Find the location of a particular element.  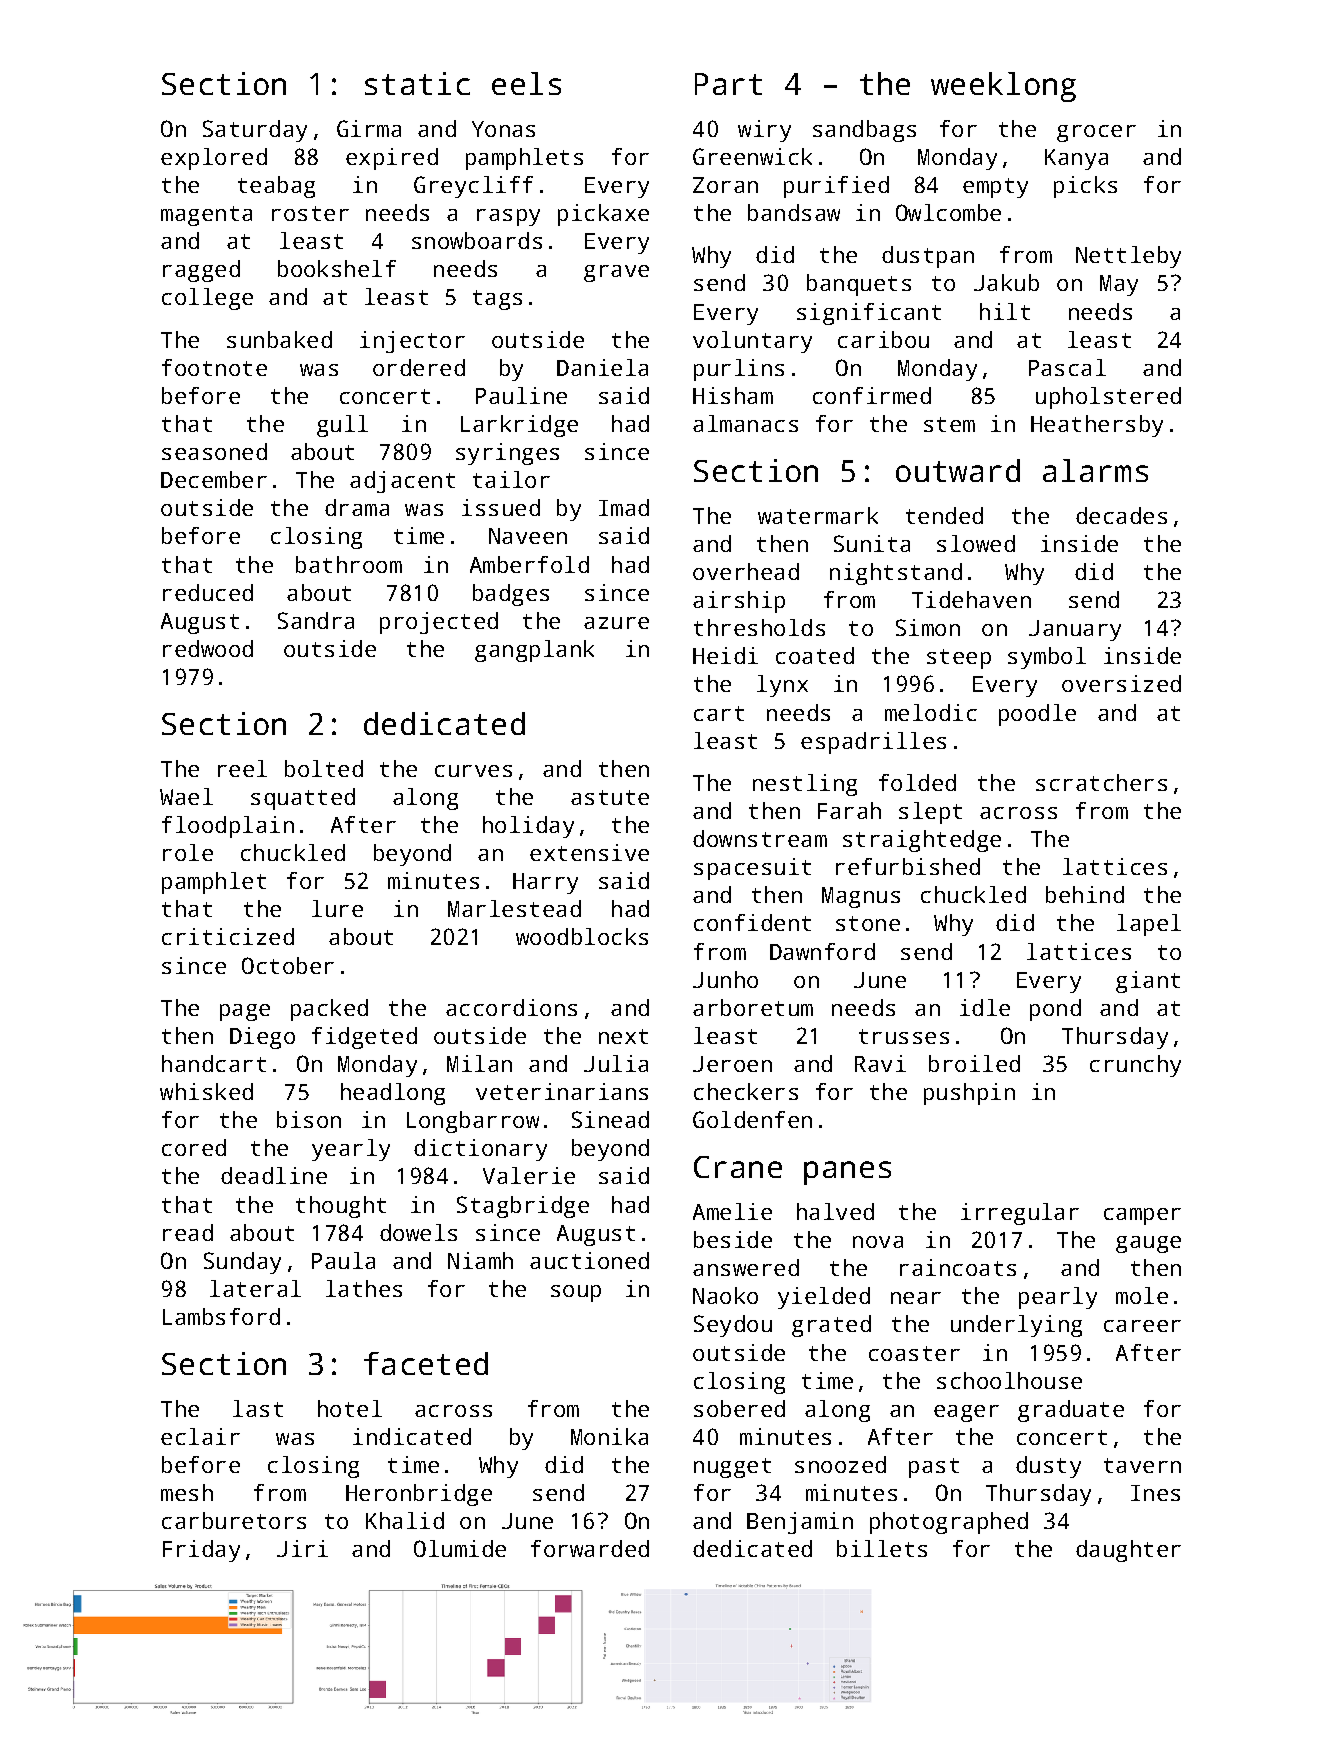

pickaxe is located at coordinates (603, 215).
